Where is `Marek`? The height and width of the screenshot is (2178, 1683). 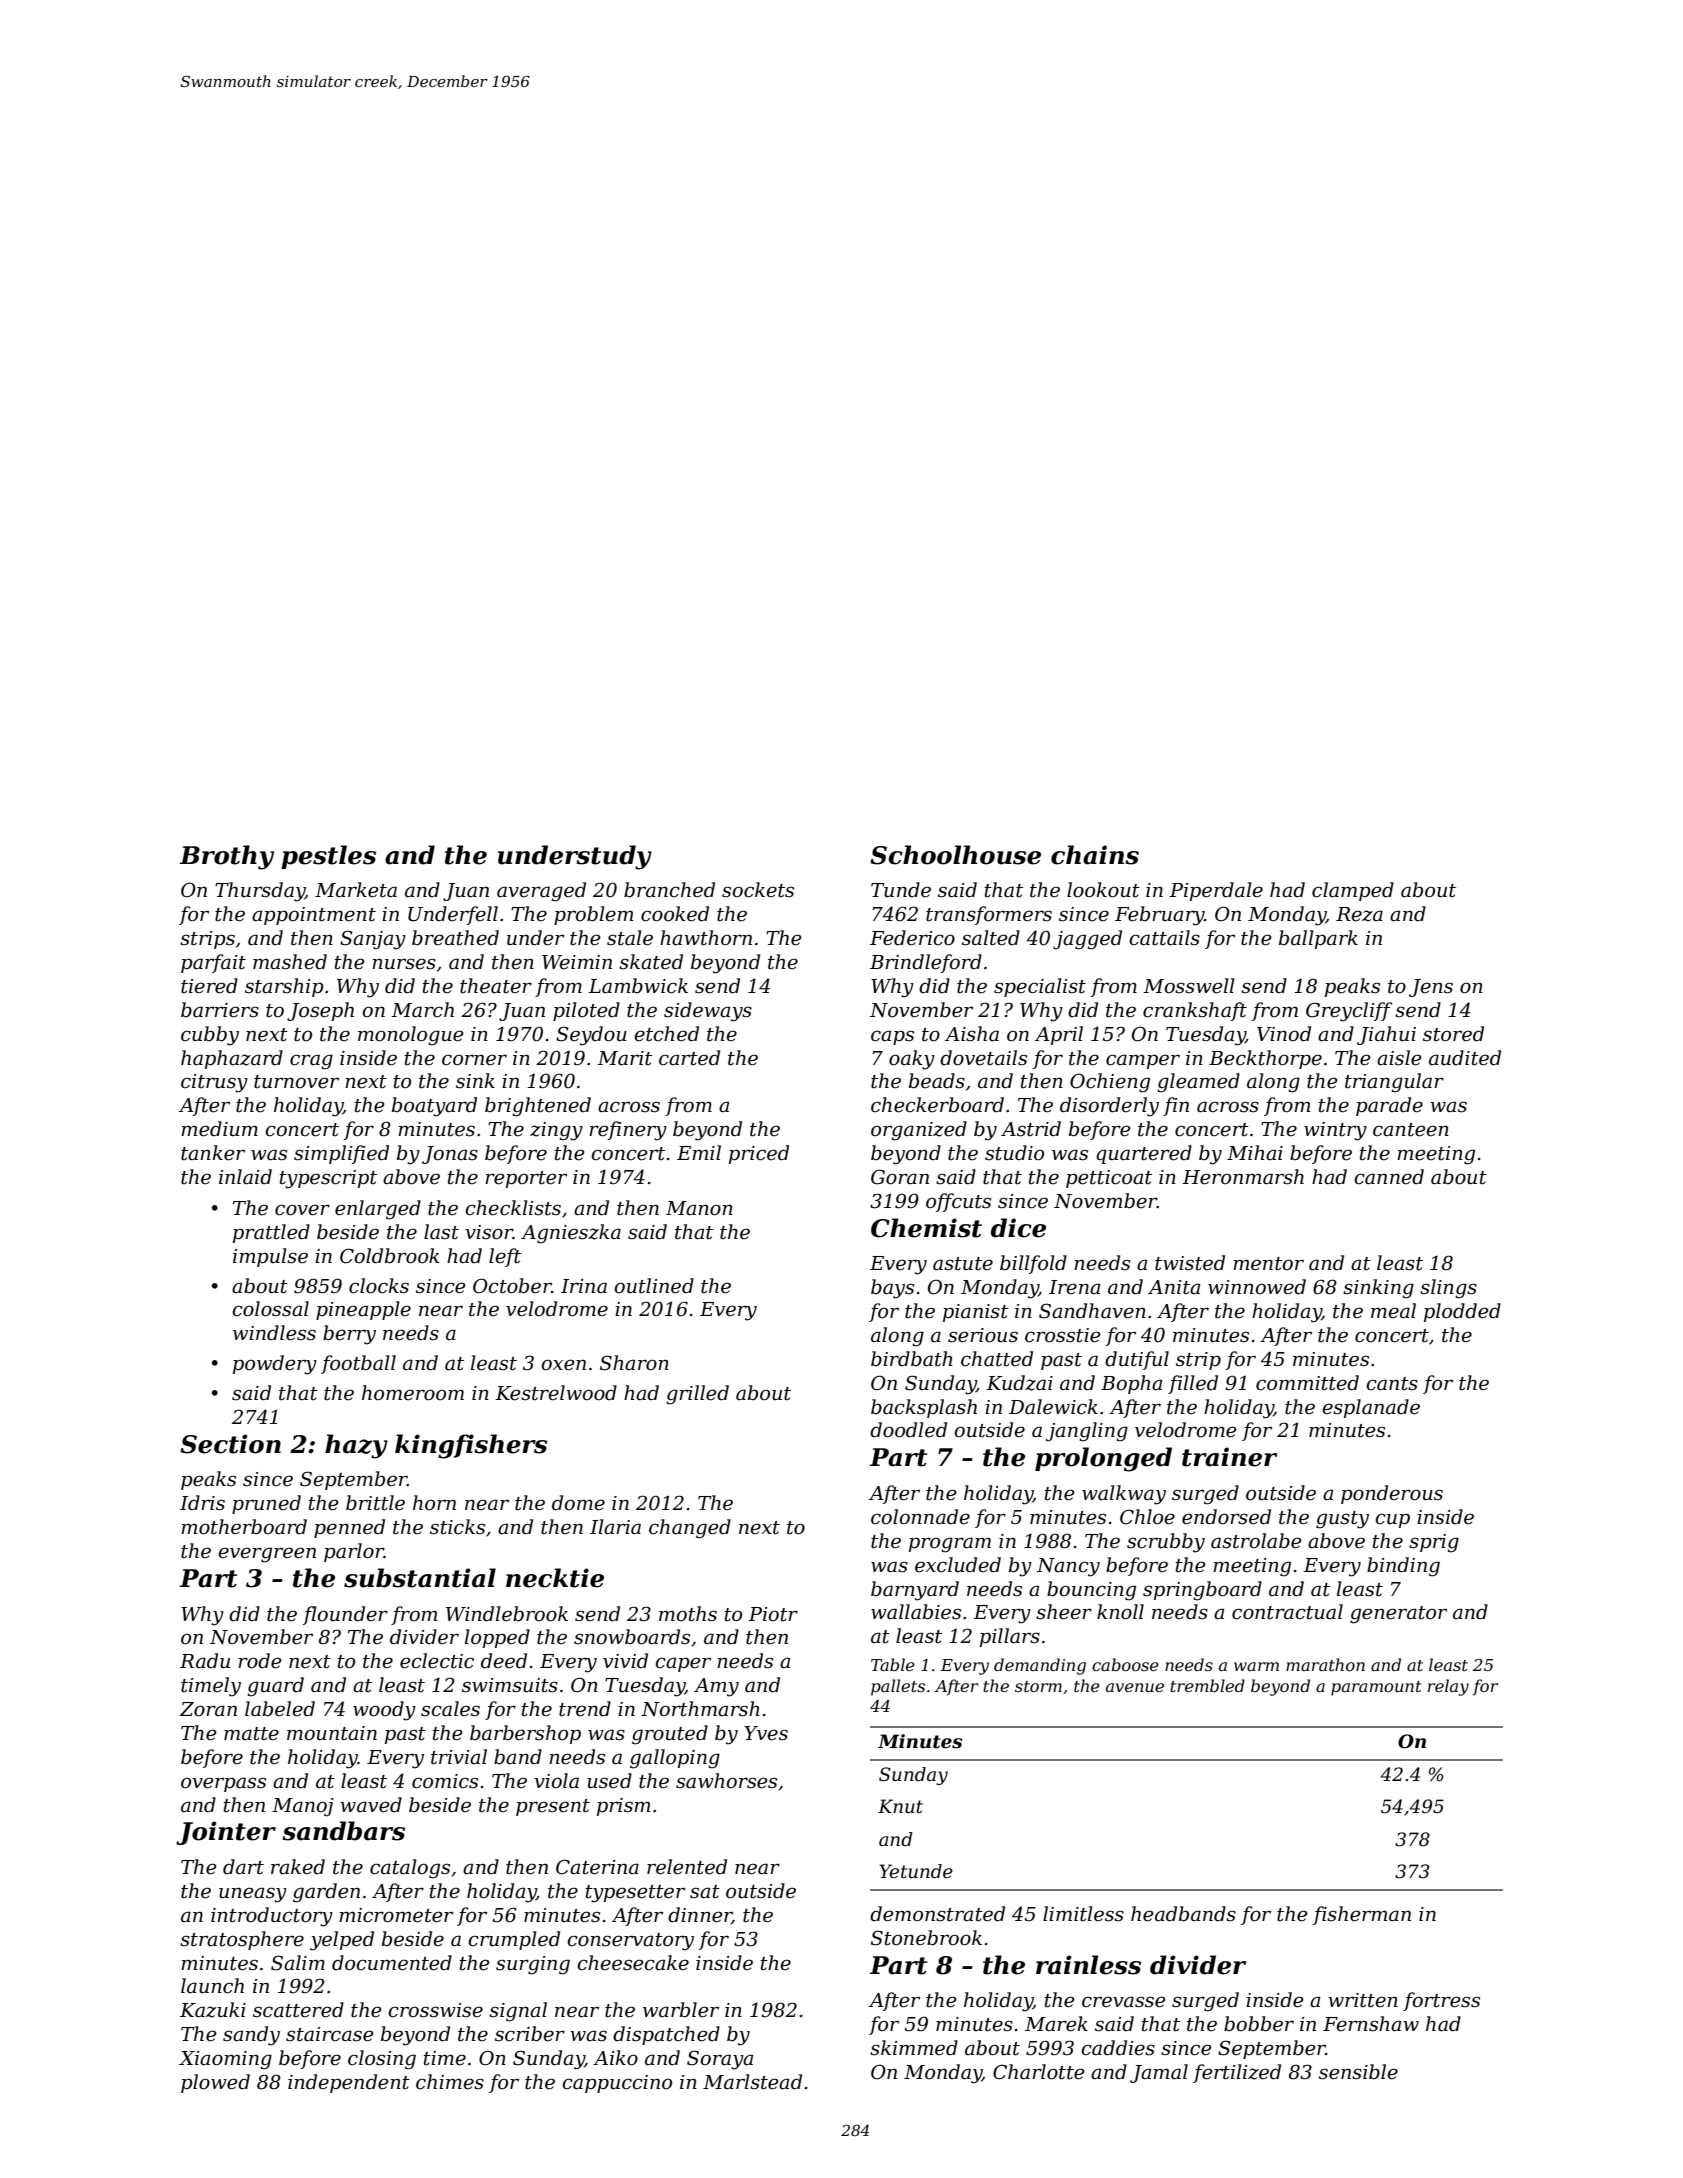 Marek is located at coordinates (1056, 2024).
